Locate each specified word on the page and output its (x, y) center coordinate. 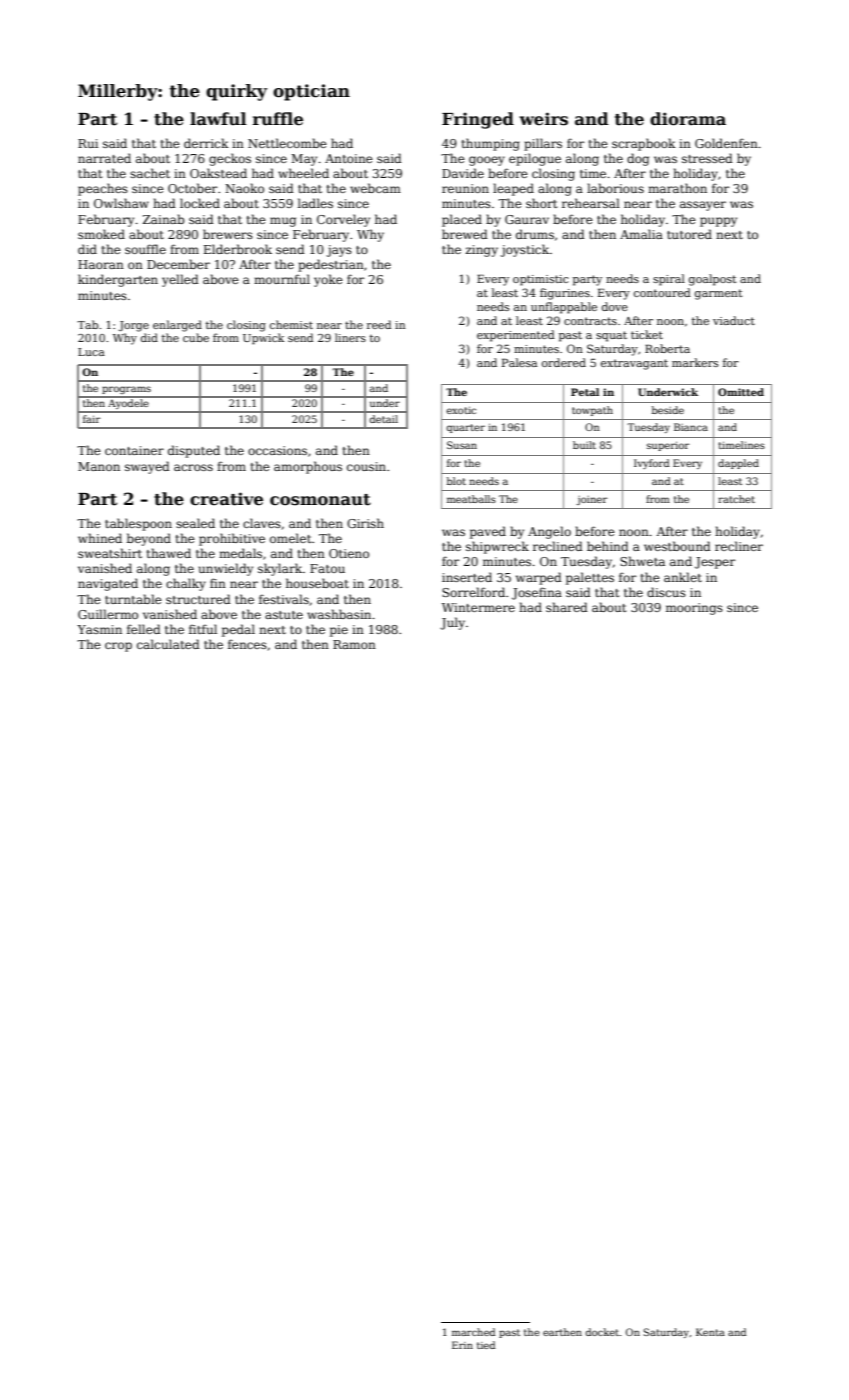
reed (379, 324)
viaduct (734, 320)
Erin (462, 1345)
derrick (206, 143)
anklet (683, 577)
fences (247, 644)
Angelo (549, 532)
